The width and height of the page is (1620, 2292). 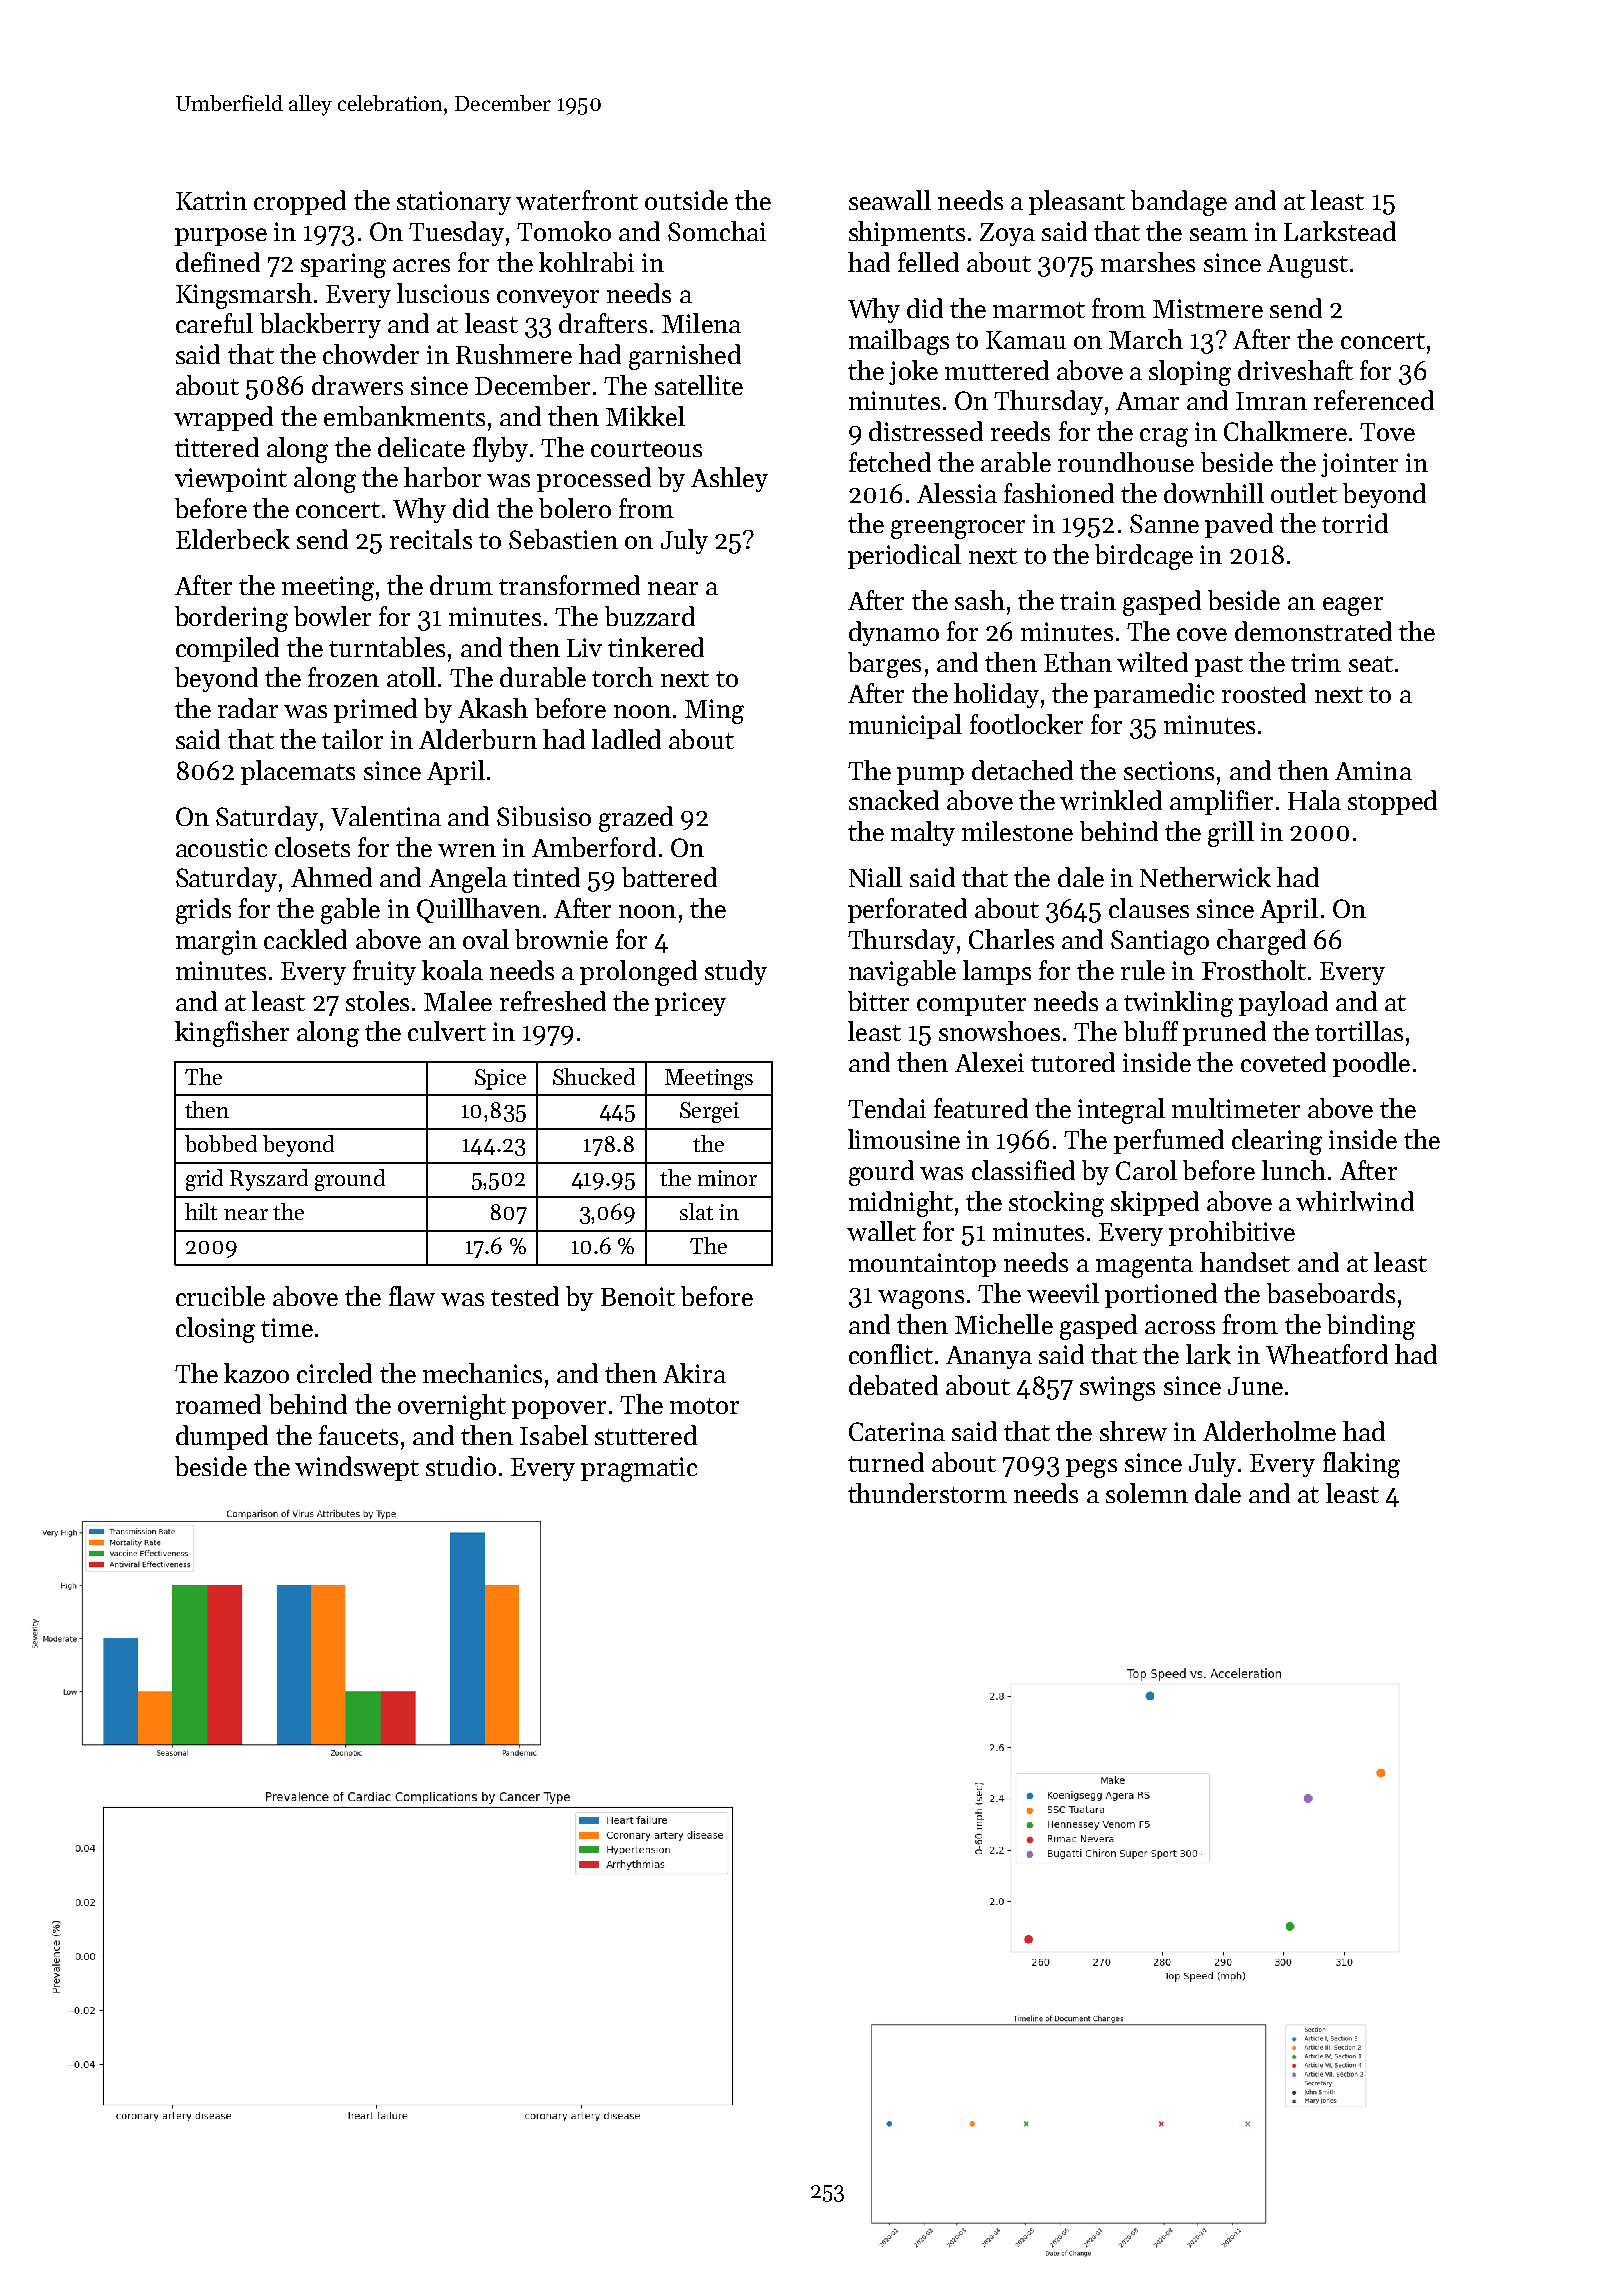 What do you see at coordinates (350, 1180) in the page?
I see `ground` at bounding box center [350, 1180].
